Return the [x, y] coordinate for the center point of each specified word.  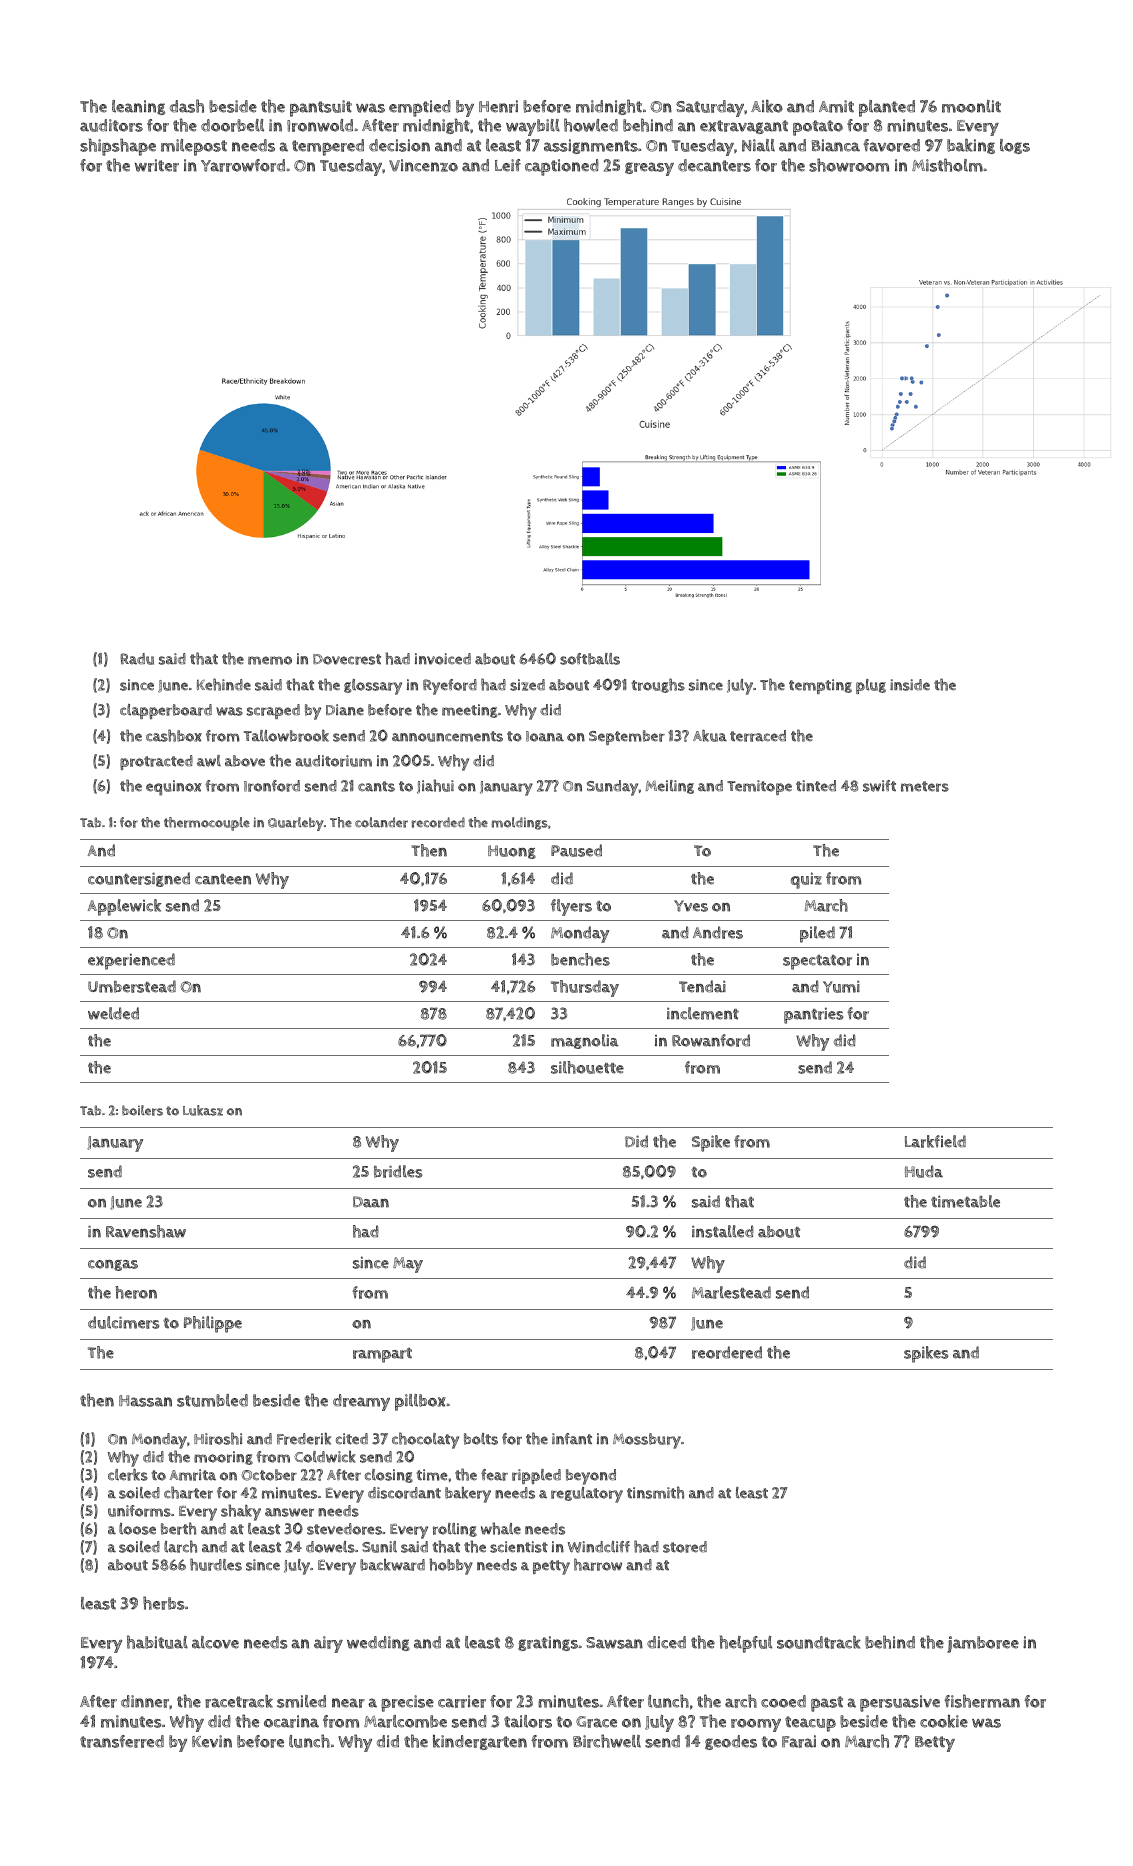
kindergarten [480, 1742]
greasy [649, 169]
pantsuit [321, 108]
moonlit [971, 106]
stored [685, 1547]
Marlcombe [405, 1721]
